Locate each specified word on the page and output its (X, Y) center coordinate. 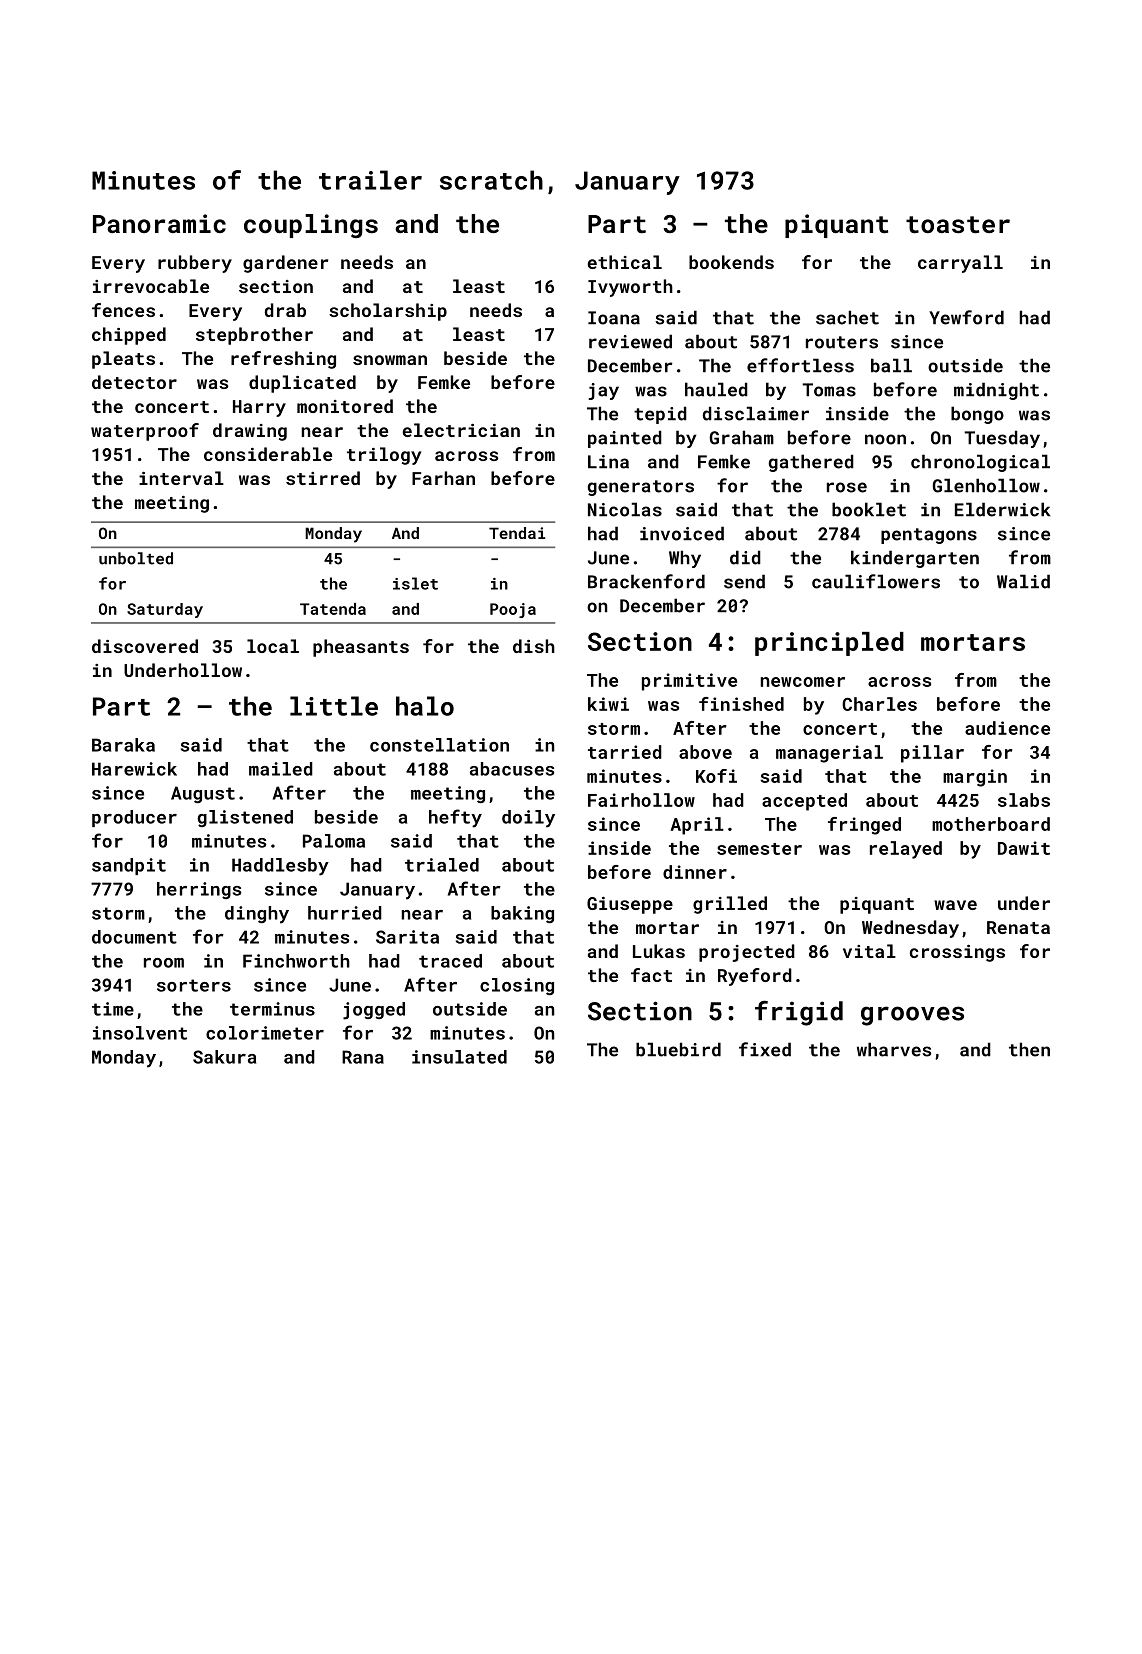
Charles (879, 704)
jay (604, 391)
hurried (345, 913)
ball (891, 365)
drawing (250, 432)
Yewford (966, 317)
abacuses (512, 769)
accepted (804, 802)
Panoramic (159, 223)
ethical (624, 262)
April (697, 826)
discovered (145, 646)
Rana (363, 1057)
